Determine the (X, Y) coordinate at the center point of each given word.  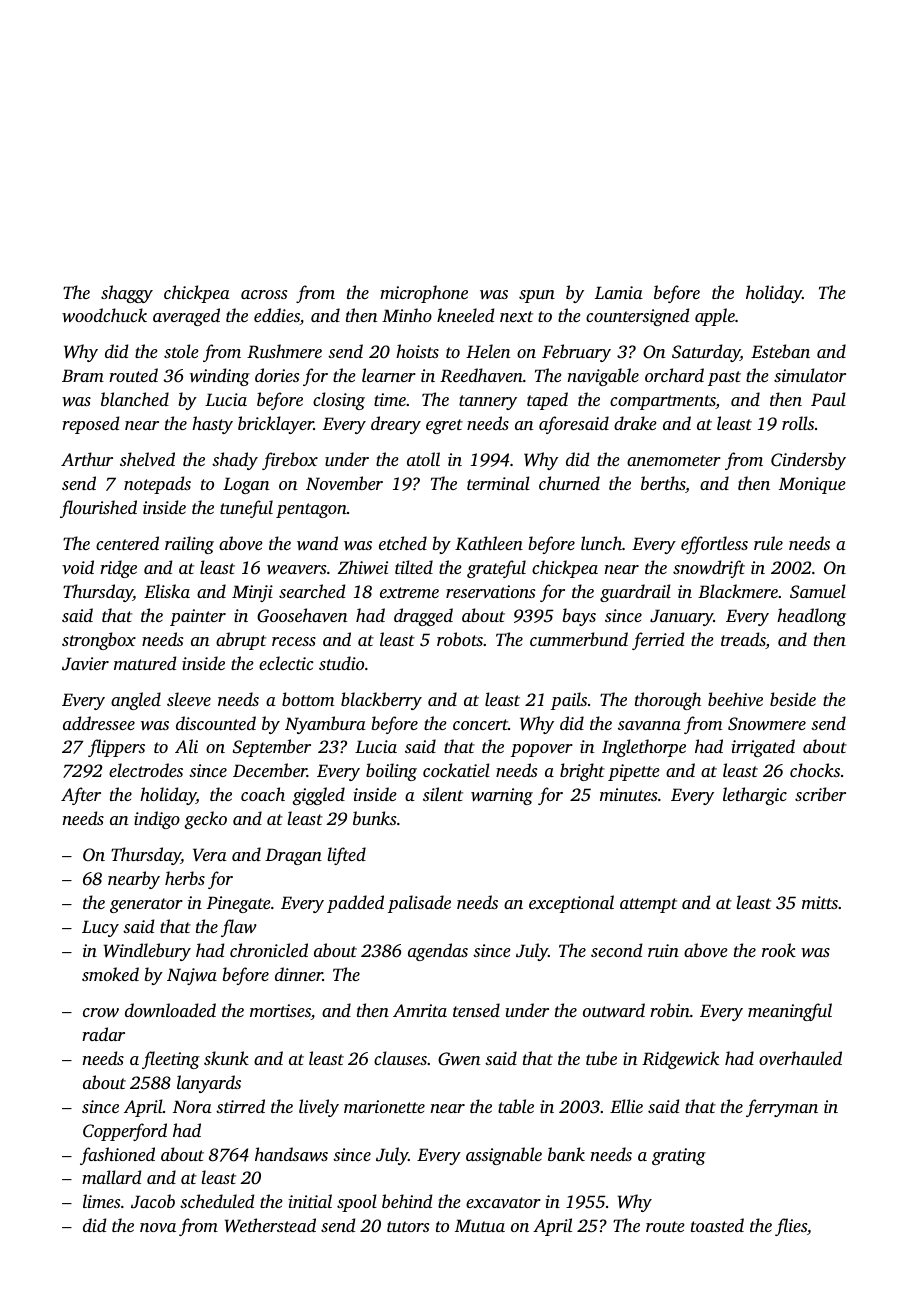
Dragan (293, 856)
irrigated (763, 748)
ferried (658, 641)
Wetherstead (270, 1225)
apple (715, 317)
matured (145, 663)
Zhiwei (362, 567)
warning (502, 796)
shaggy (127, 294)
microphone (424, 294)
